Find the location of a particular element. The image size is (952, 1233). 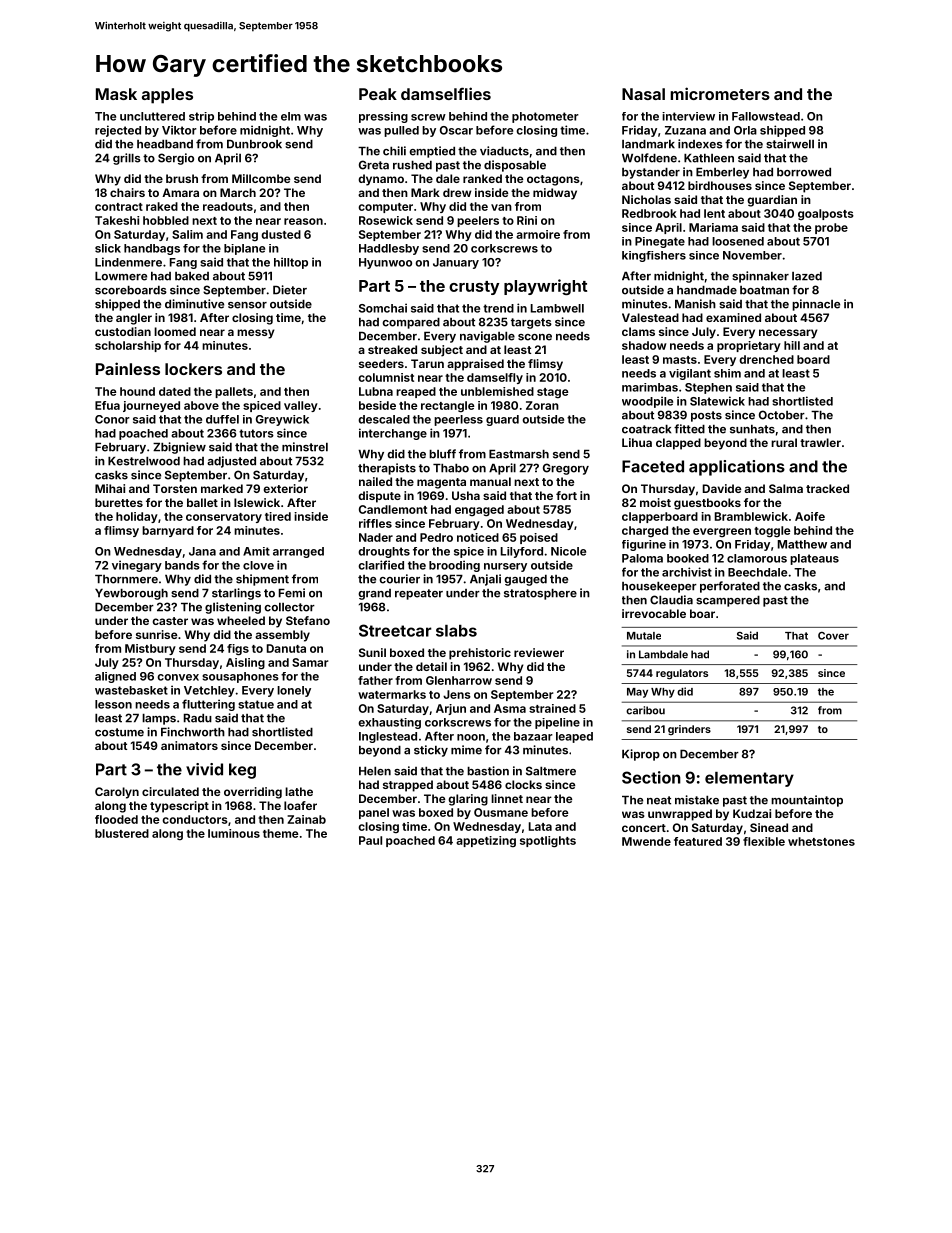

Asma is located at coordinates (510, 708).
